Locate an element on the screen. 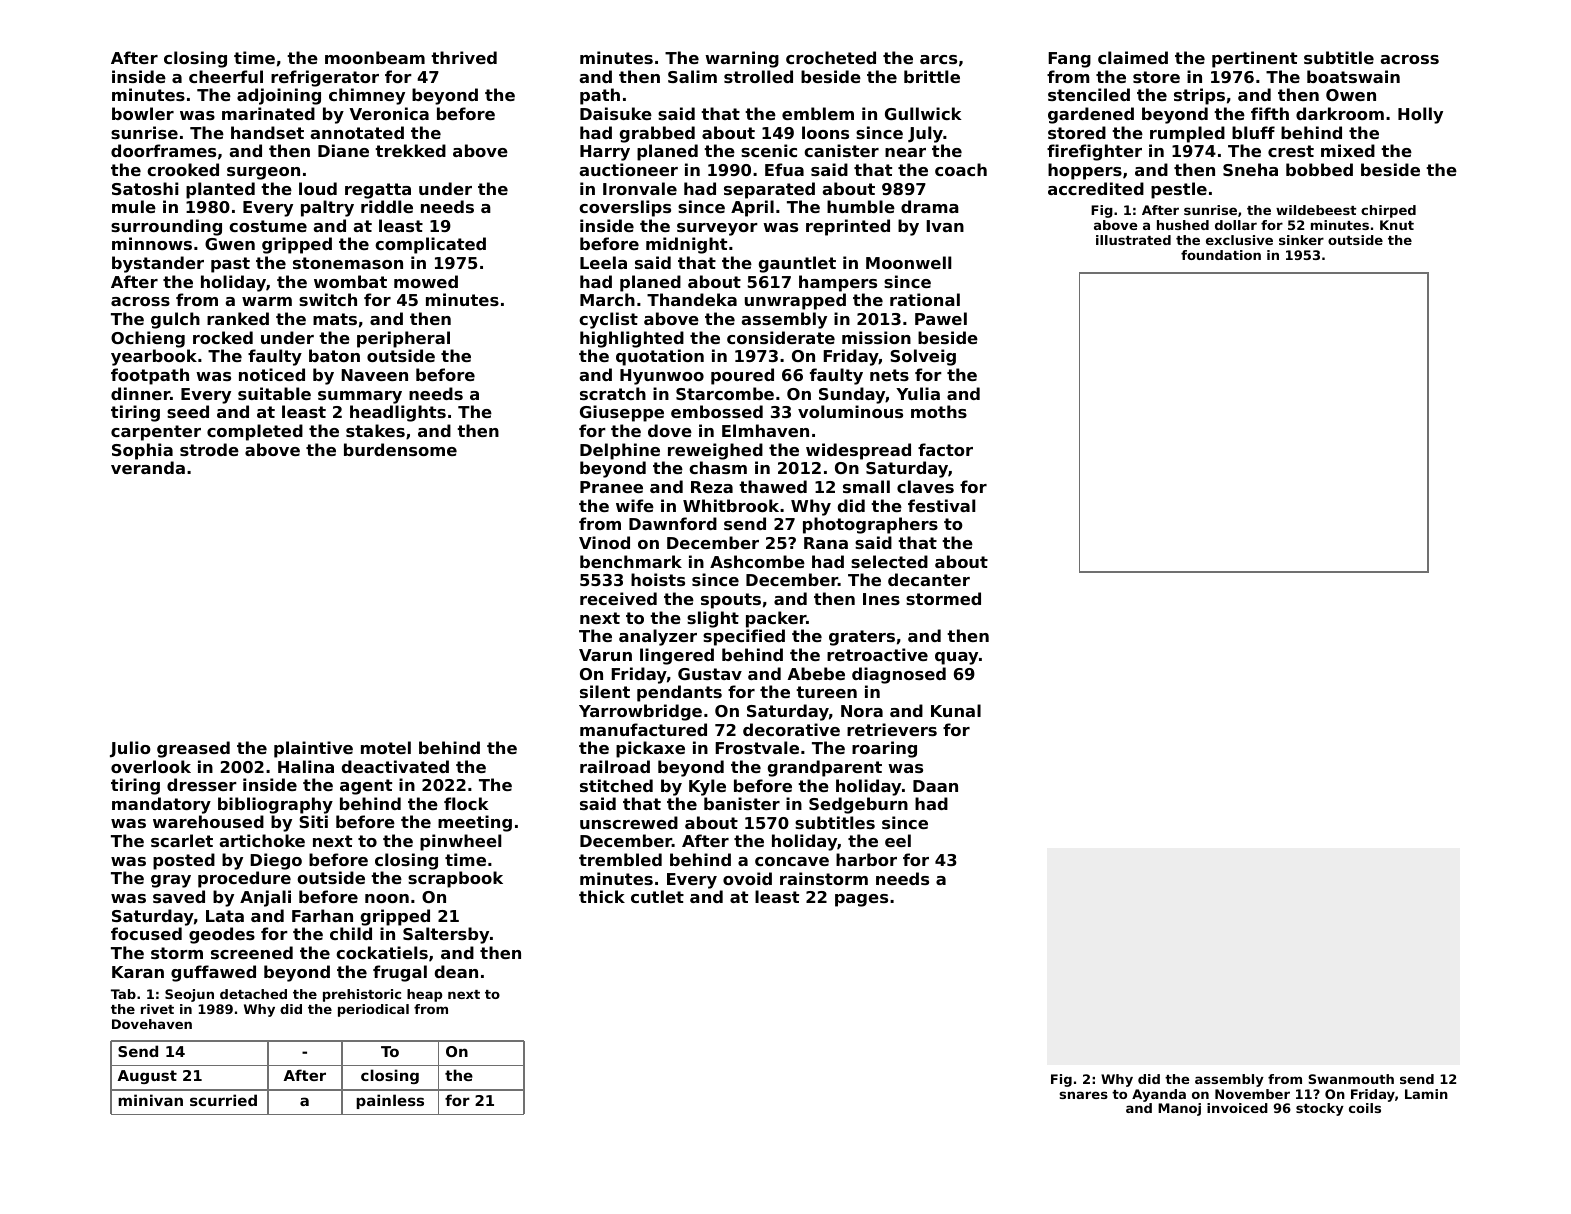 Image resolution: width=1571 pixels, height=1214 pixels. trembled is located at coordinates (620, 859).
